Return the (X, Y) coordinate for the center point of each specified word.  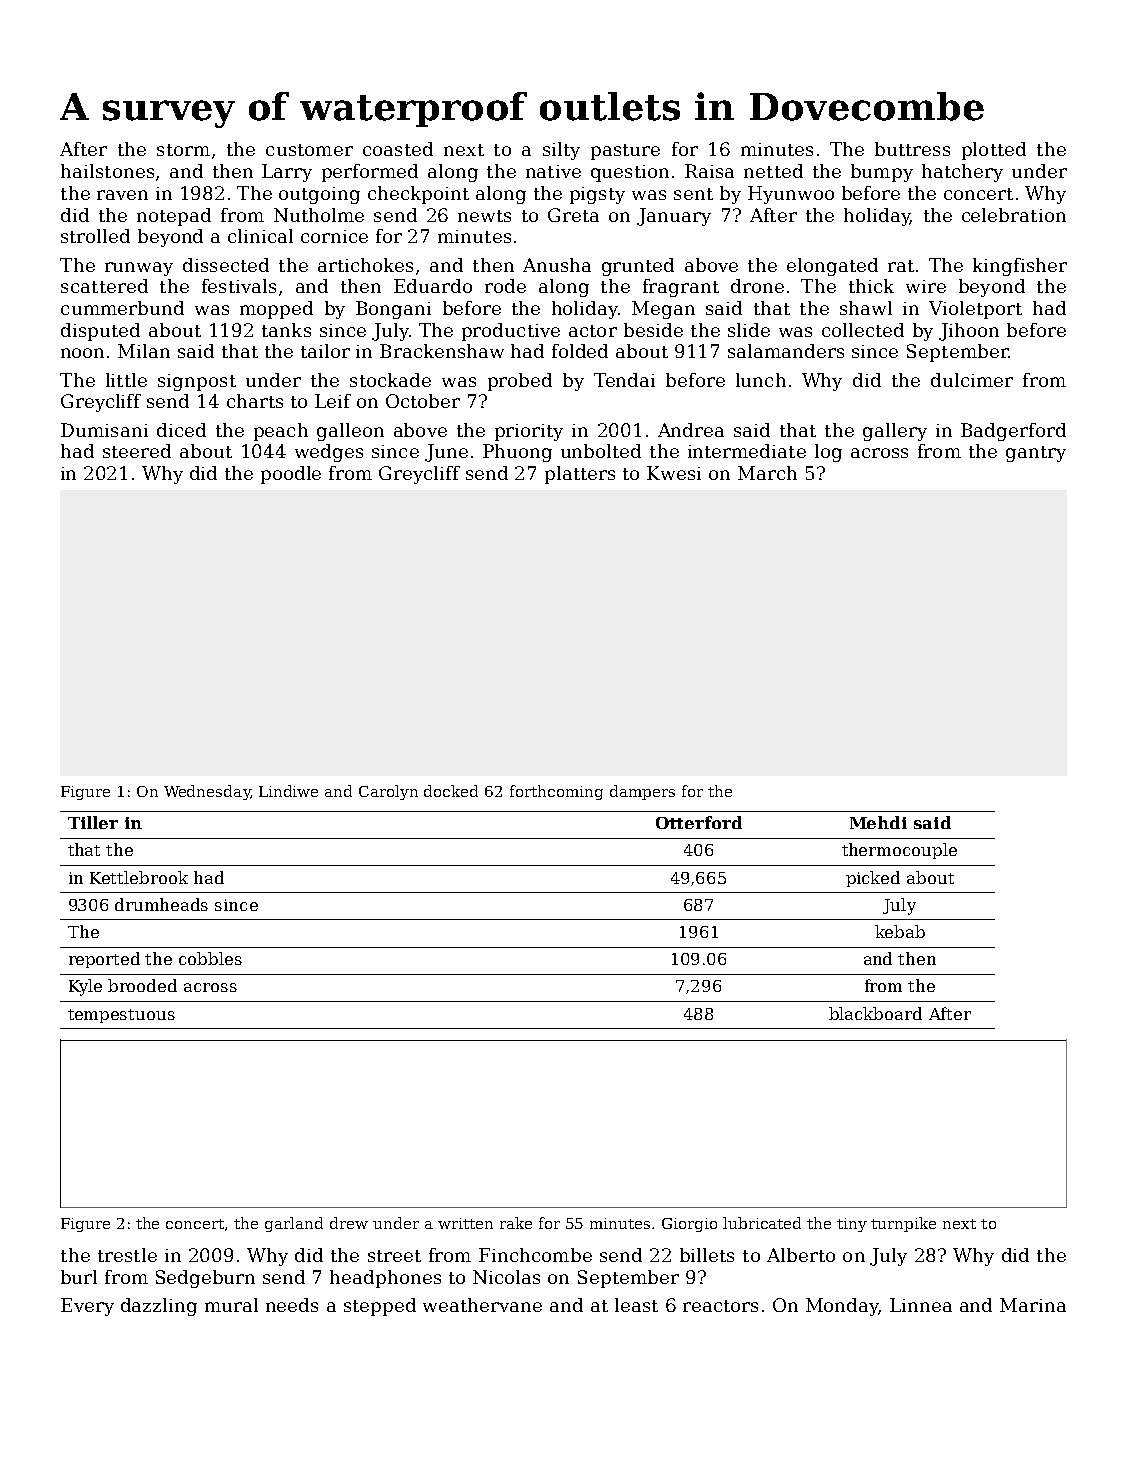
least (636, 1305)
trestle (127, 1255)
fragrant (681, 288)
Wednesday (207, 792)
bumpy (882, 173)
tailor (325, 351)
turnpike (903, 1224)
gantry (1036, 454)
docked (451, 791)
